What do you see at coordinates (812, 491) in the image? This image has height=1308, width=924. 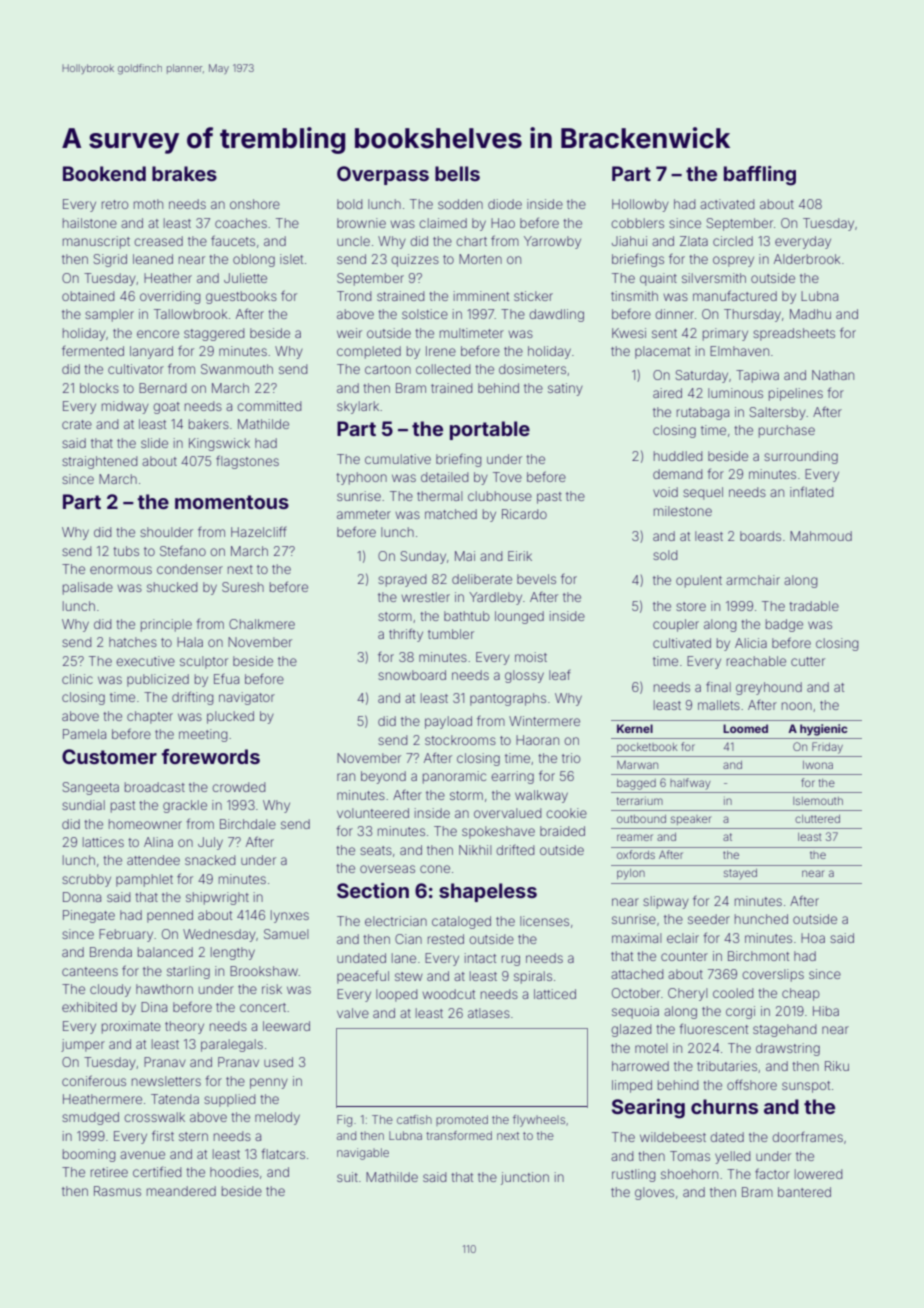 I see `inflated` at bounding box center [812, 491].
